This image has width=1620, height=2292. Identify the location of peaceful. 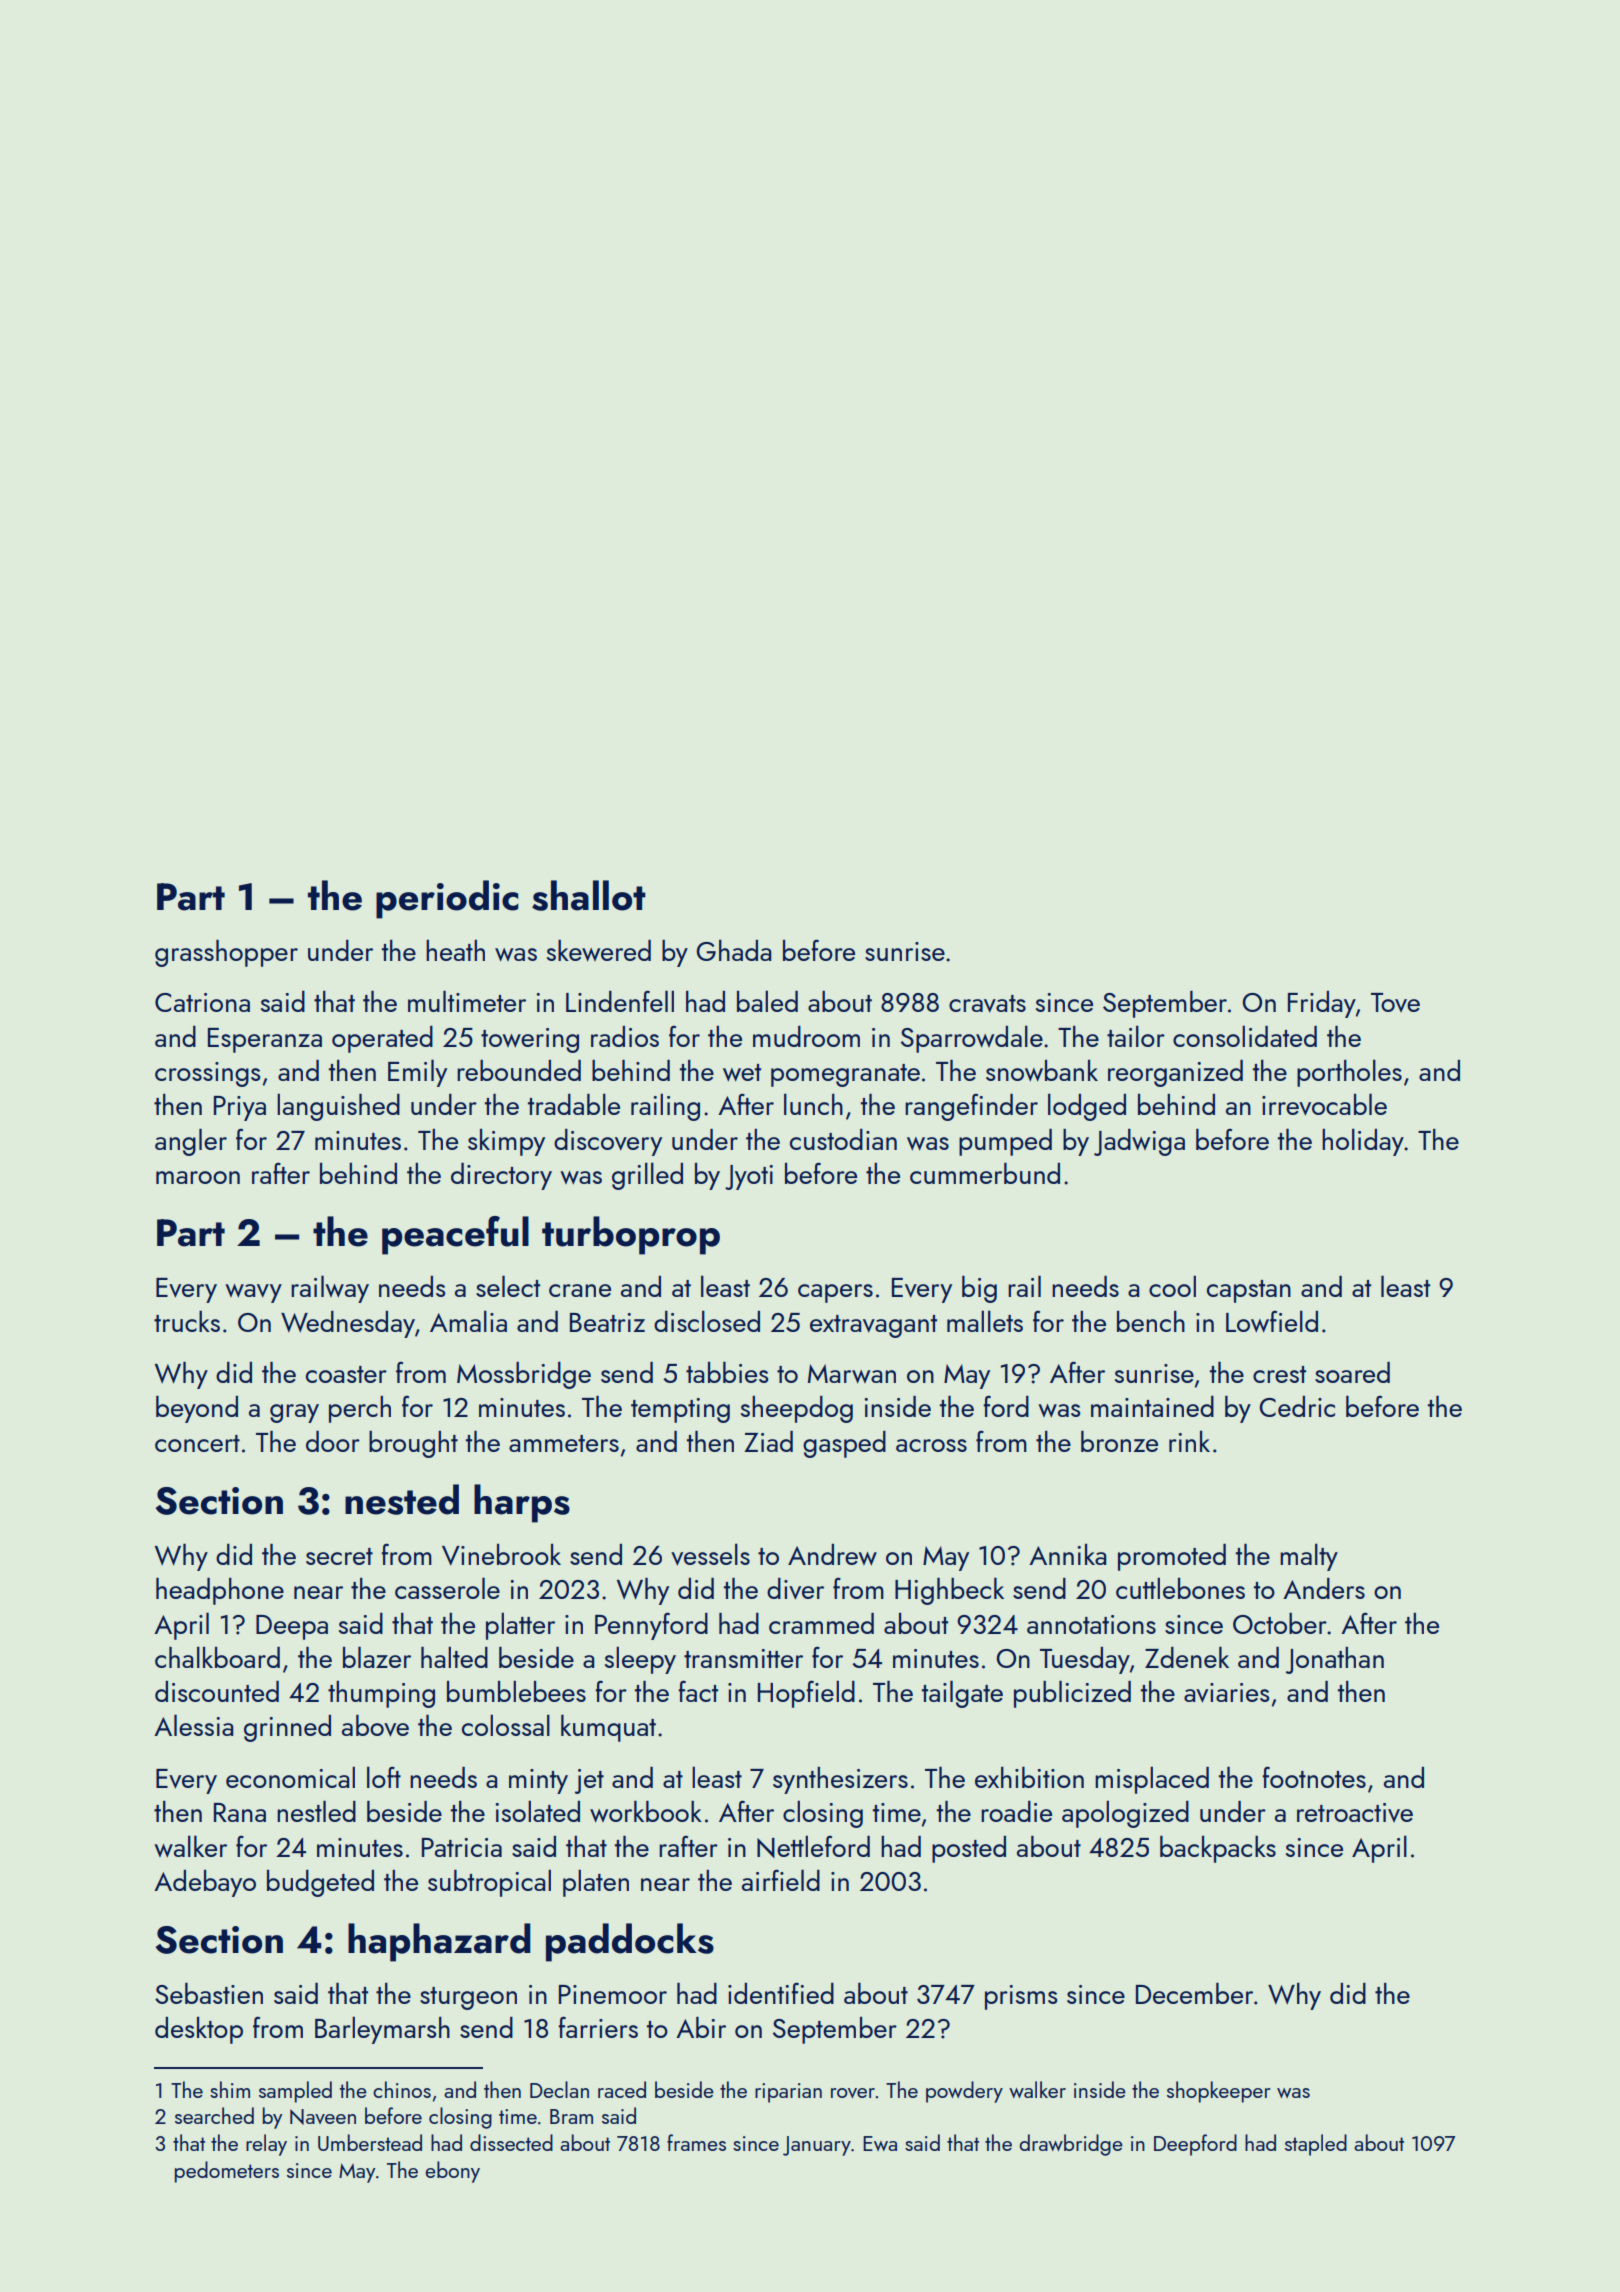
(455, 1235).
